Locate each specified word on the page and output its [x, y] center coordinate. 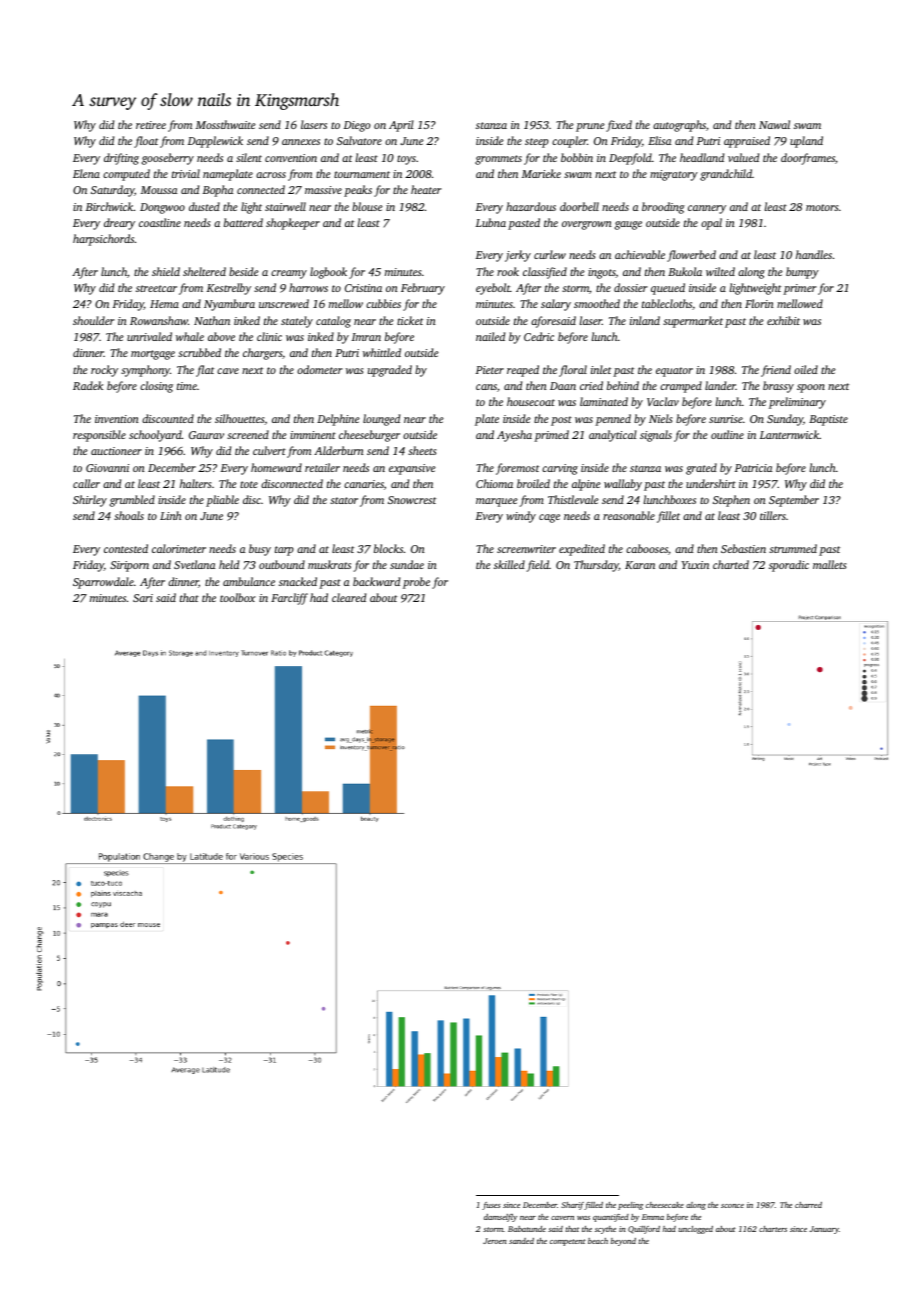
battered [243, 222]
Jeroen [495, 1241]
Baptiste [828, 420]
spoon [811, 388]
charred [808, 1205]
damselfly [500, 1218]
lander [720, 385]
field [538, 566]
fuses [491, 1206]
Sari [143, 598]
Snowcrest [412, 500]
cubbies [383, 303]
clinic [269, 336]
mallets [829, 564]
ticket [410, 320]
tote [249, 484]
